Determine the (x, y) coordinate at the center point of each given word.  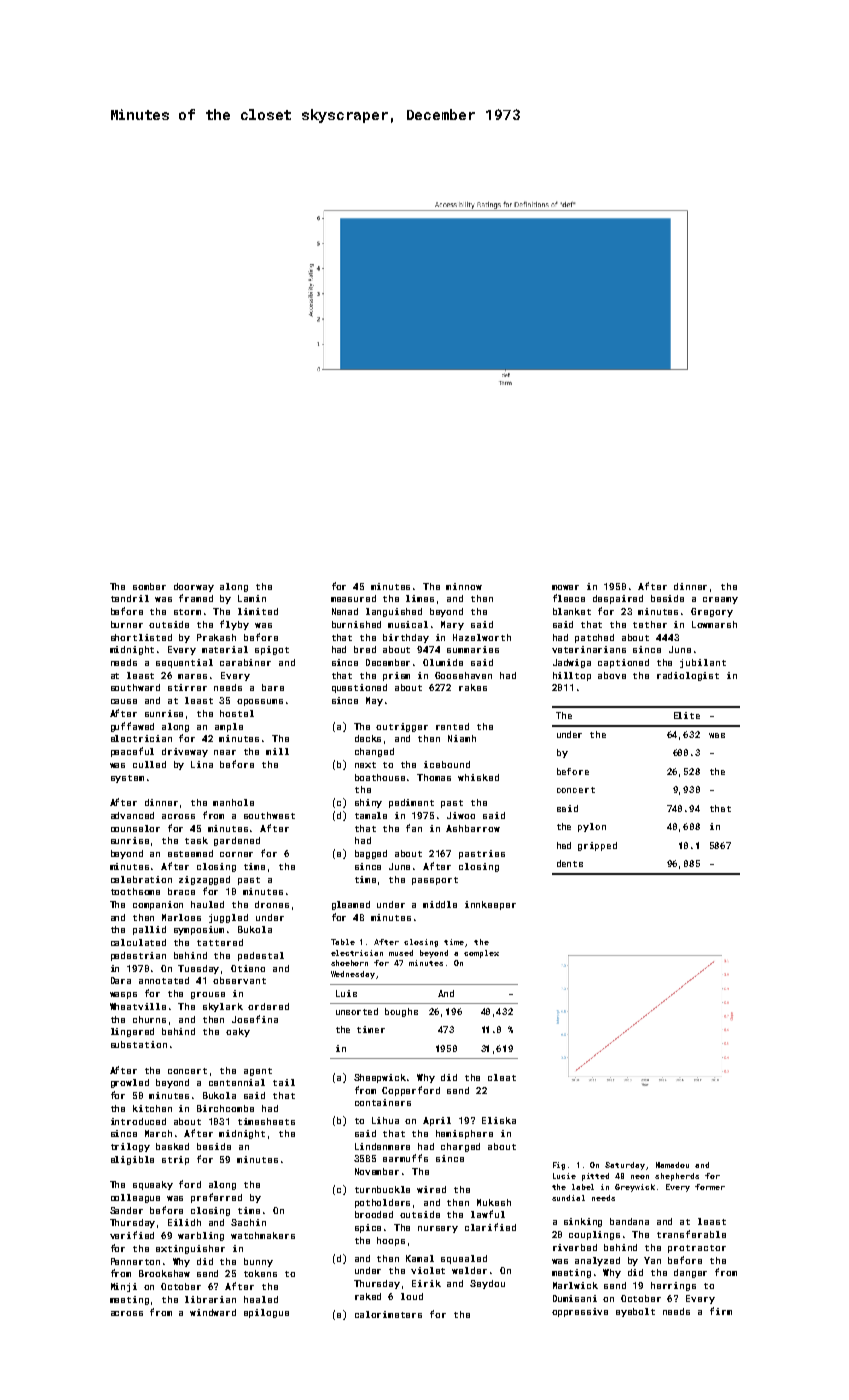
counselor (135, 828)
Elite (687, 715)
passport (435, 881)
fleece (569, 598)
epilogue (266, 1313)
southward (135, 687)
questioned (359, 688)
